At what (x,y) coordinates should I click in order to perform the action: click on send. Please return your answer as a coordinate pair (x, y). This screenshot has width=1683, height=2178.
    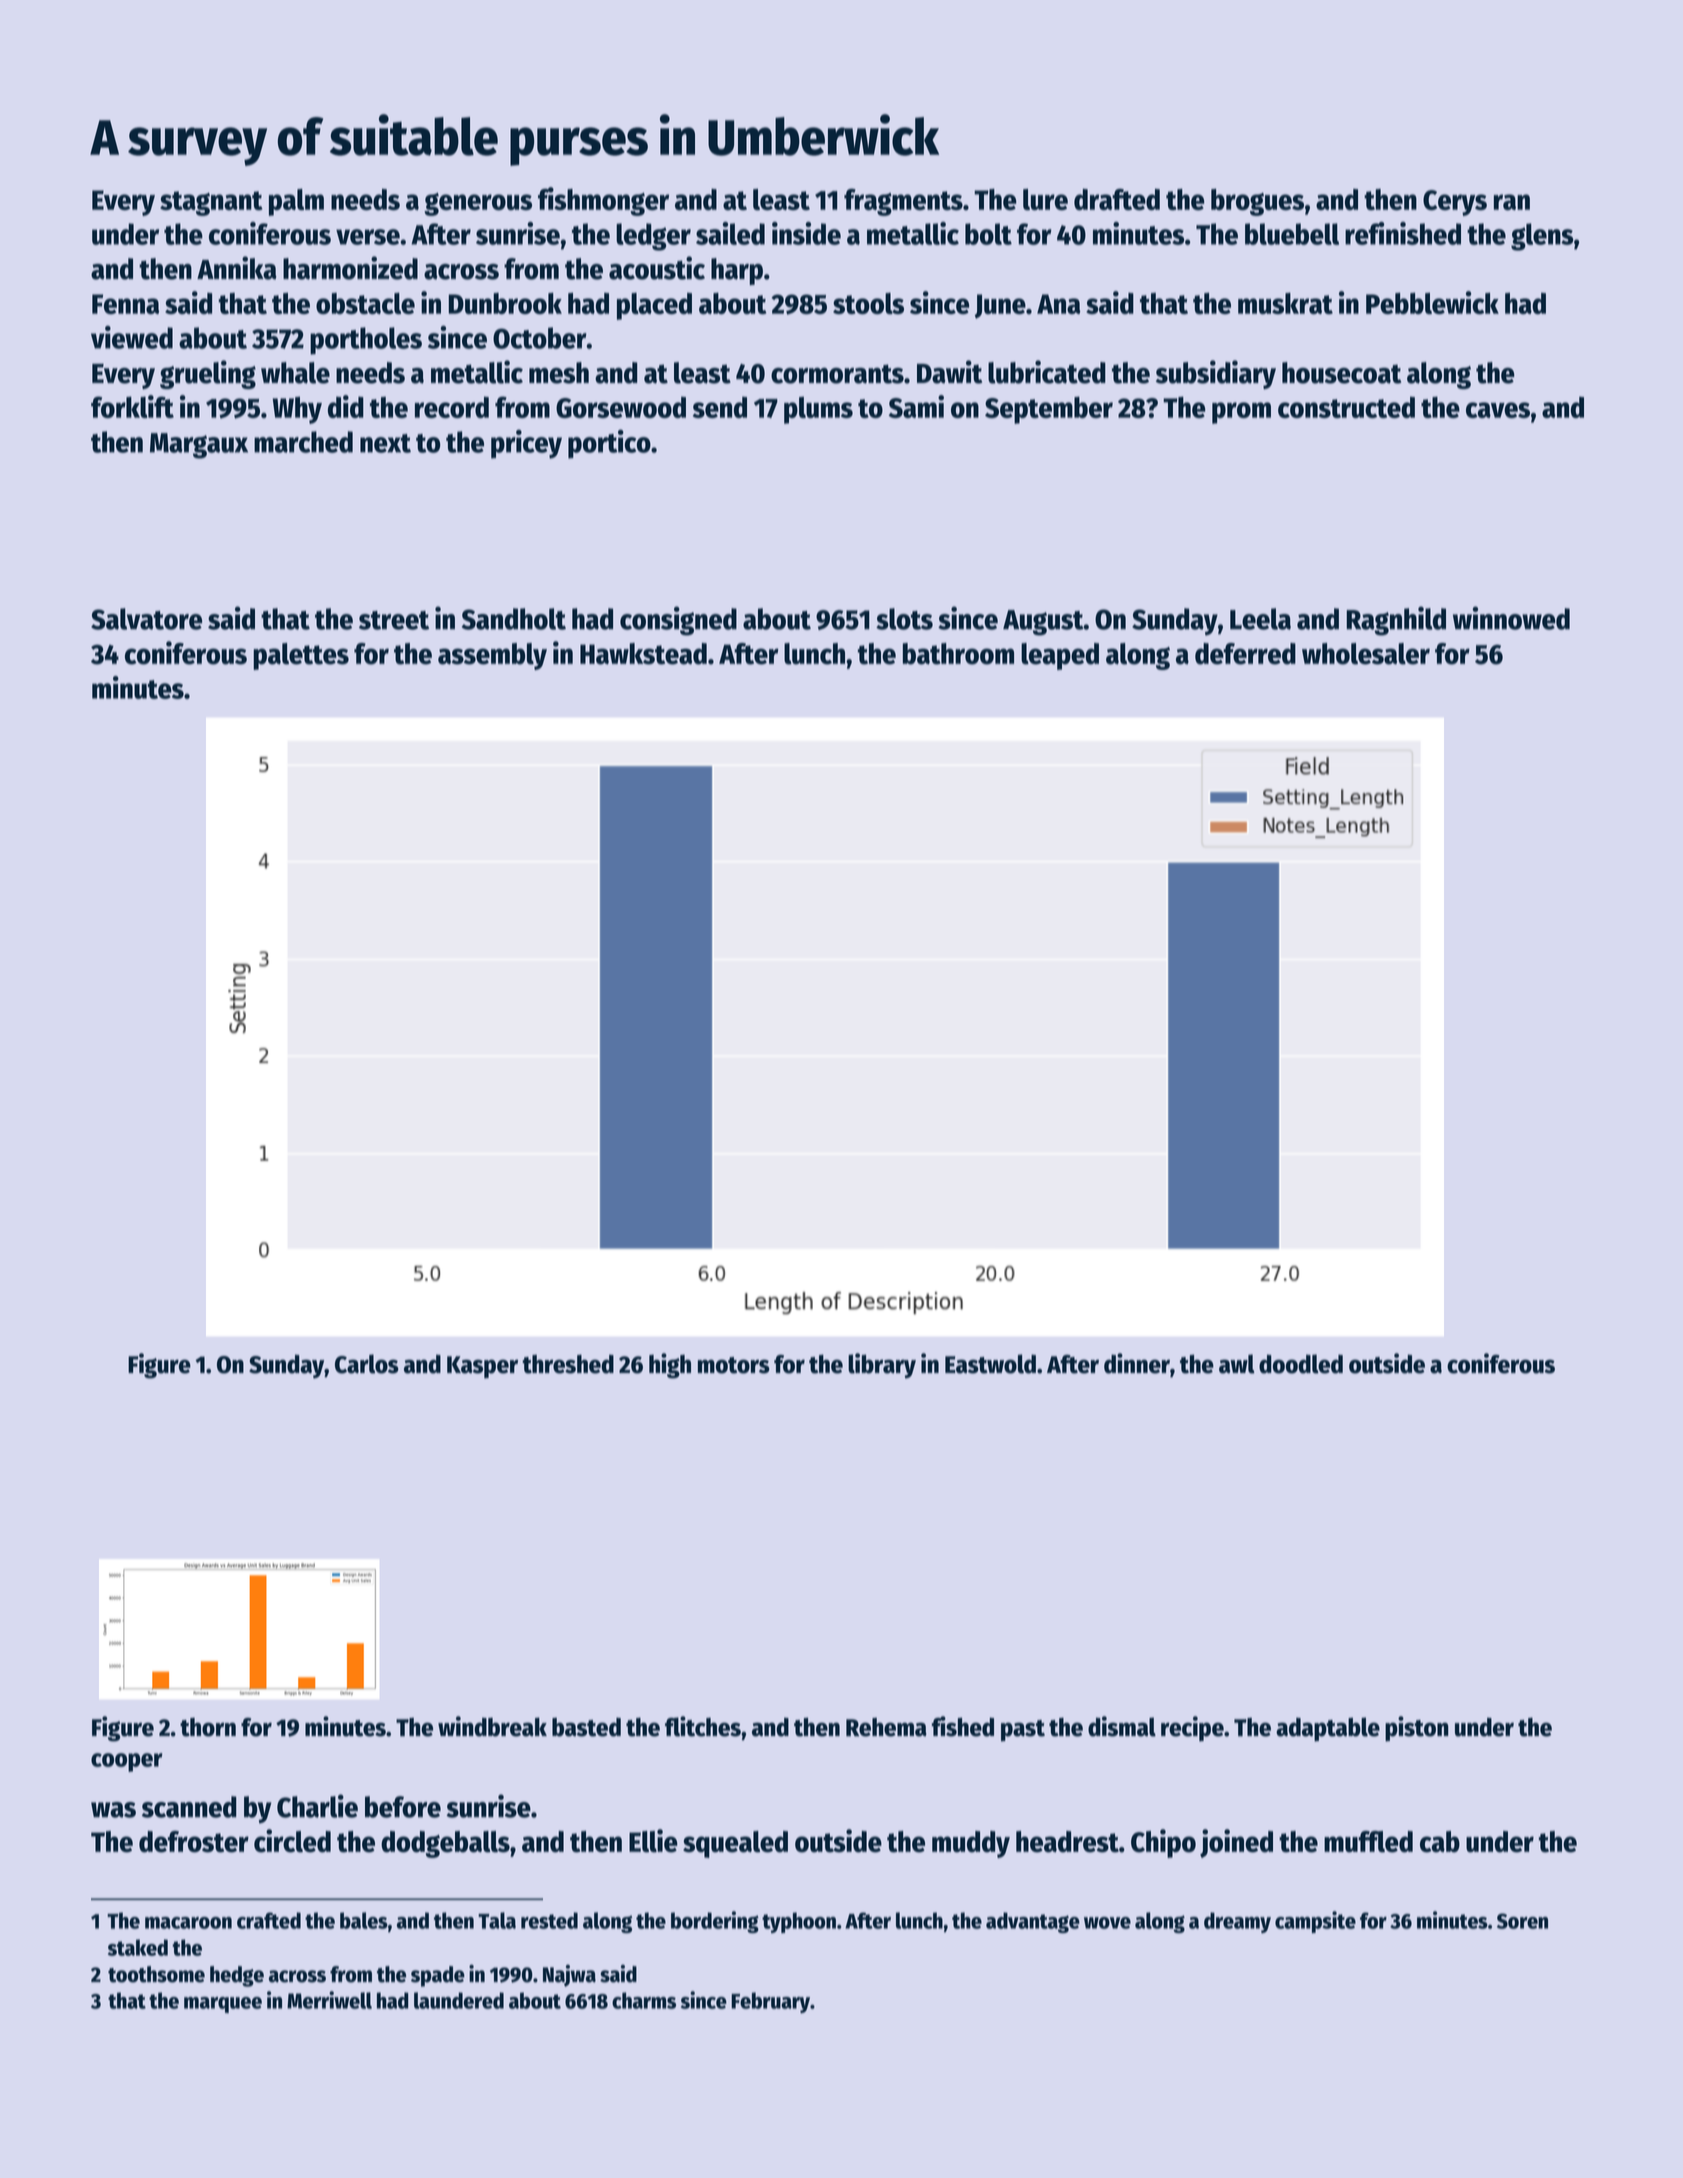
    Looking at the image, I should click on (720, 407).
